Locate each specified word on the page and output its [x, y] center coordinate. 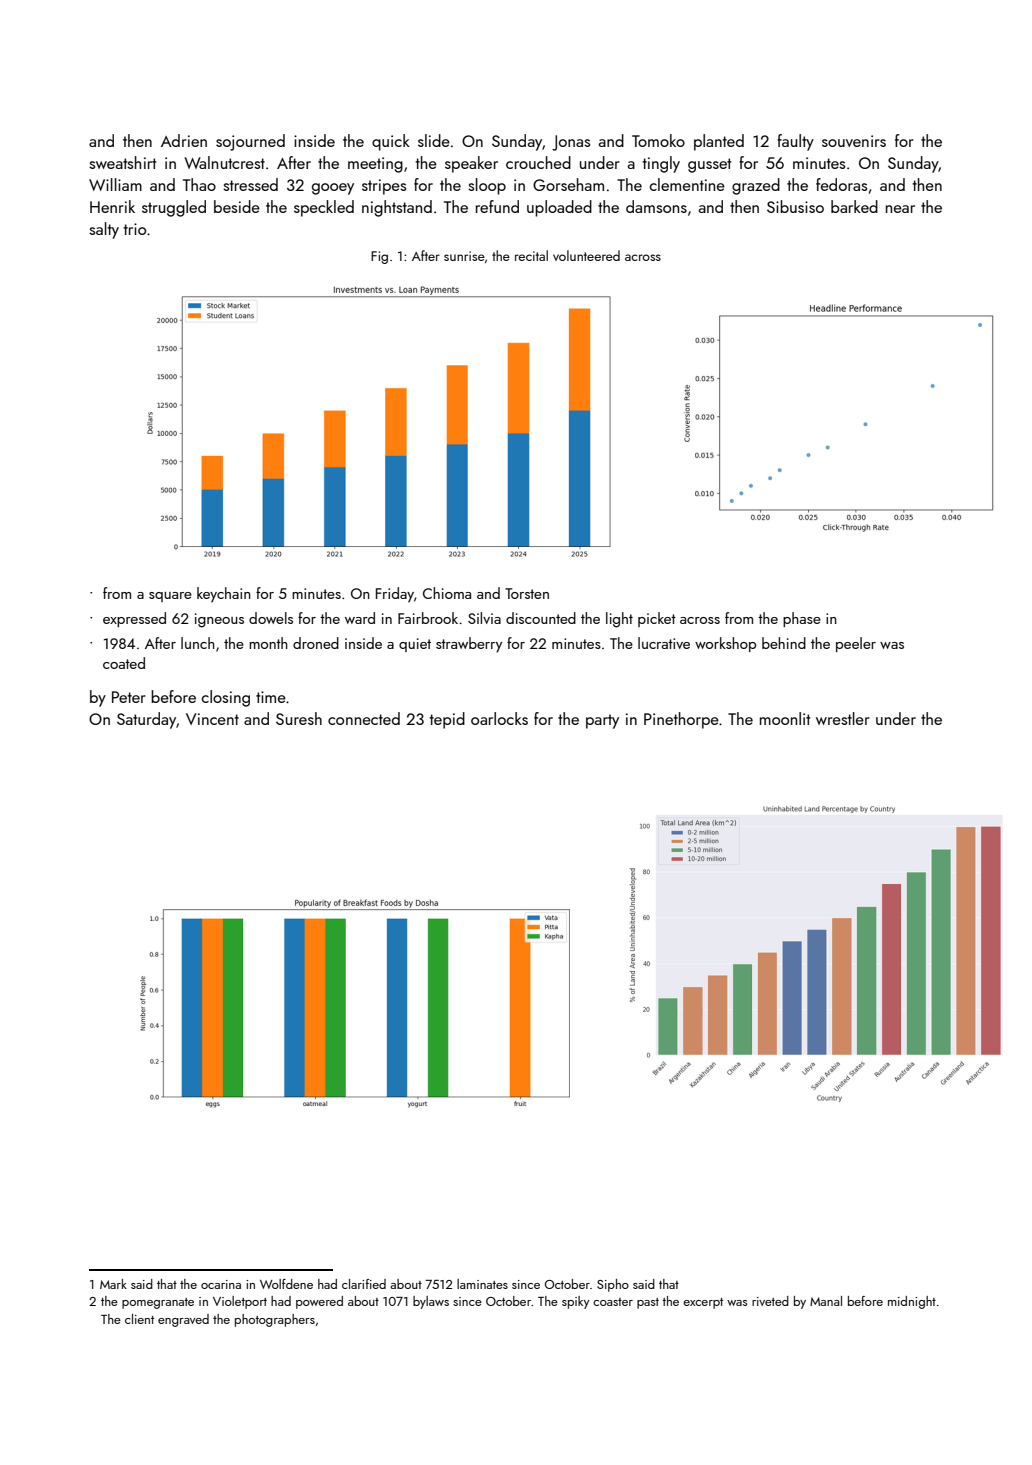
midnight [912, 1302]
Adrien [184, 140]
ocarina [221, 1284]
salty [104, 230]
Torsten [527, 593]
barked [854, 206]
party [602, 721]
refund [497, 206]
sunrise [464, 256]
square [170, 597]
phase [802, 619]
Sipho [613, 1285]
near [900, 209]
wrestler [843, 718]
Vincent [212, 719]
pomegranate [158, 1303]
